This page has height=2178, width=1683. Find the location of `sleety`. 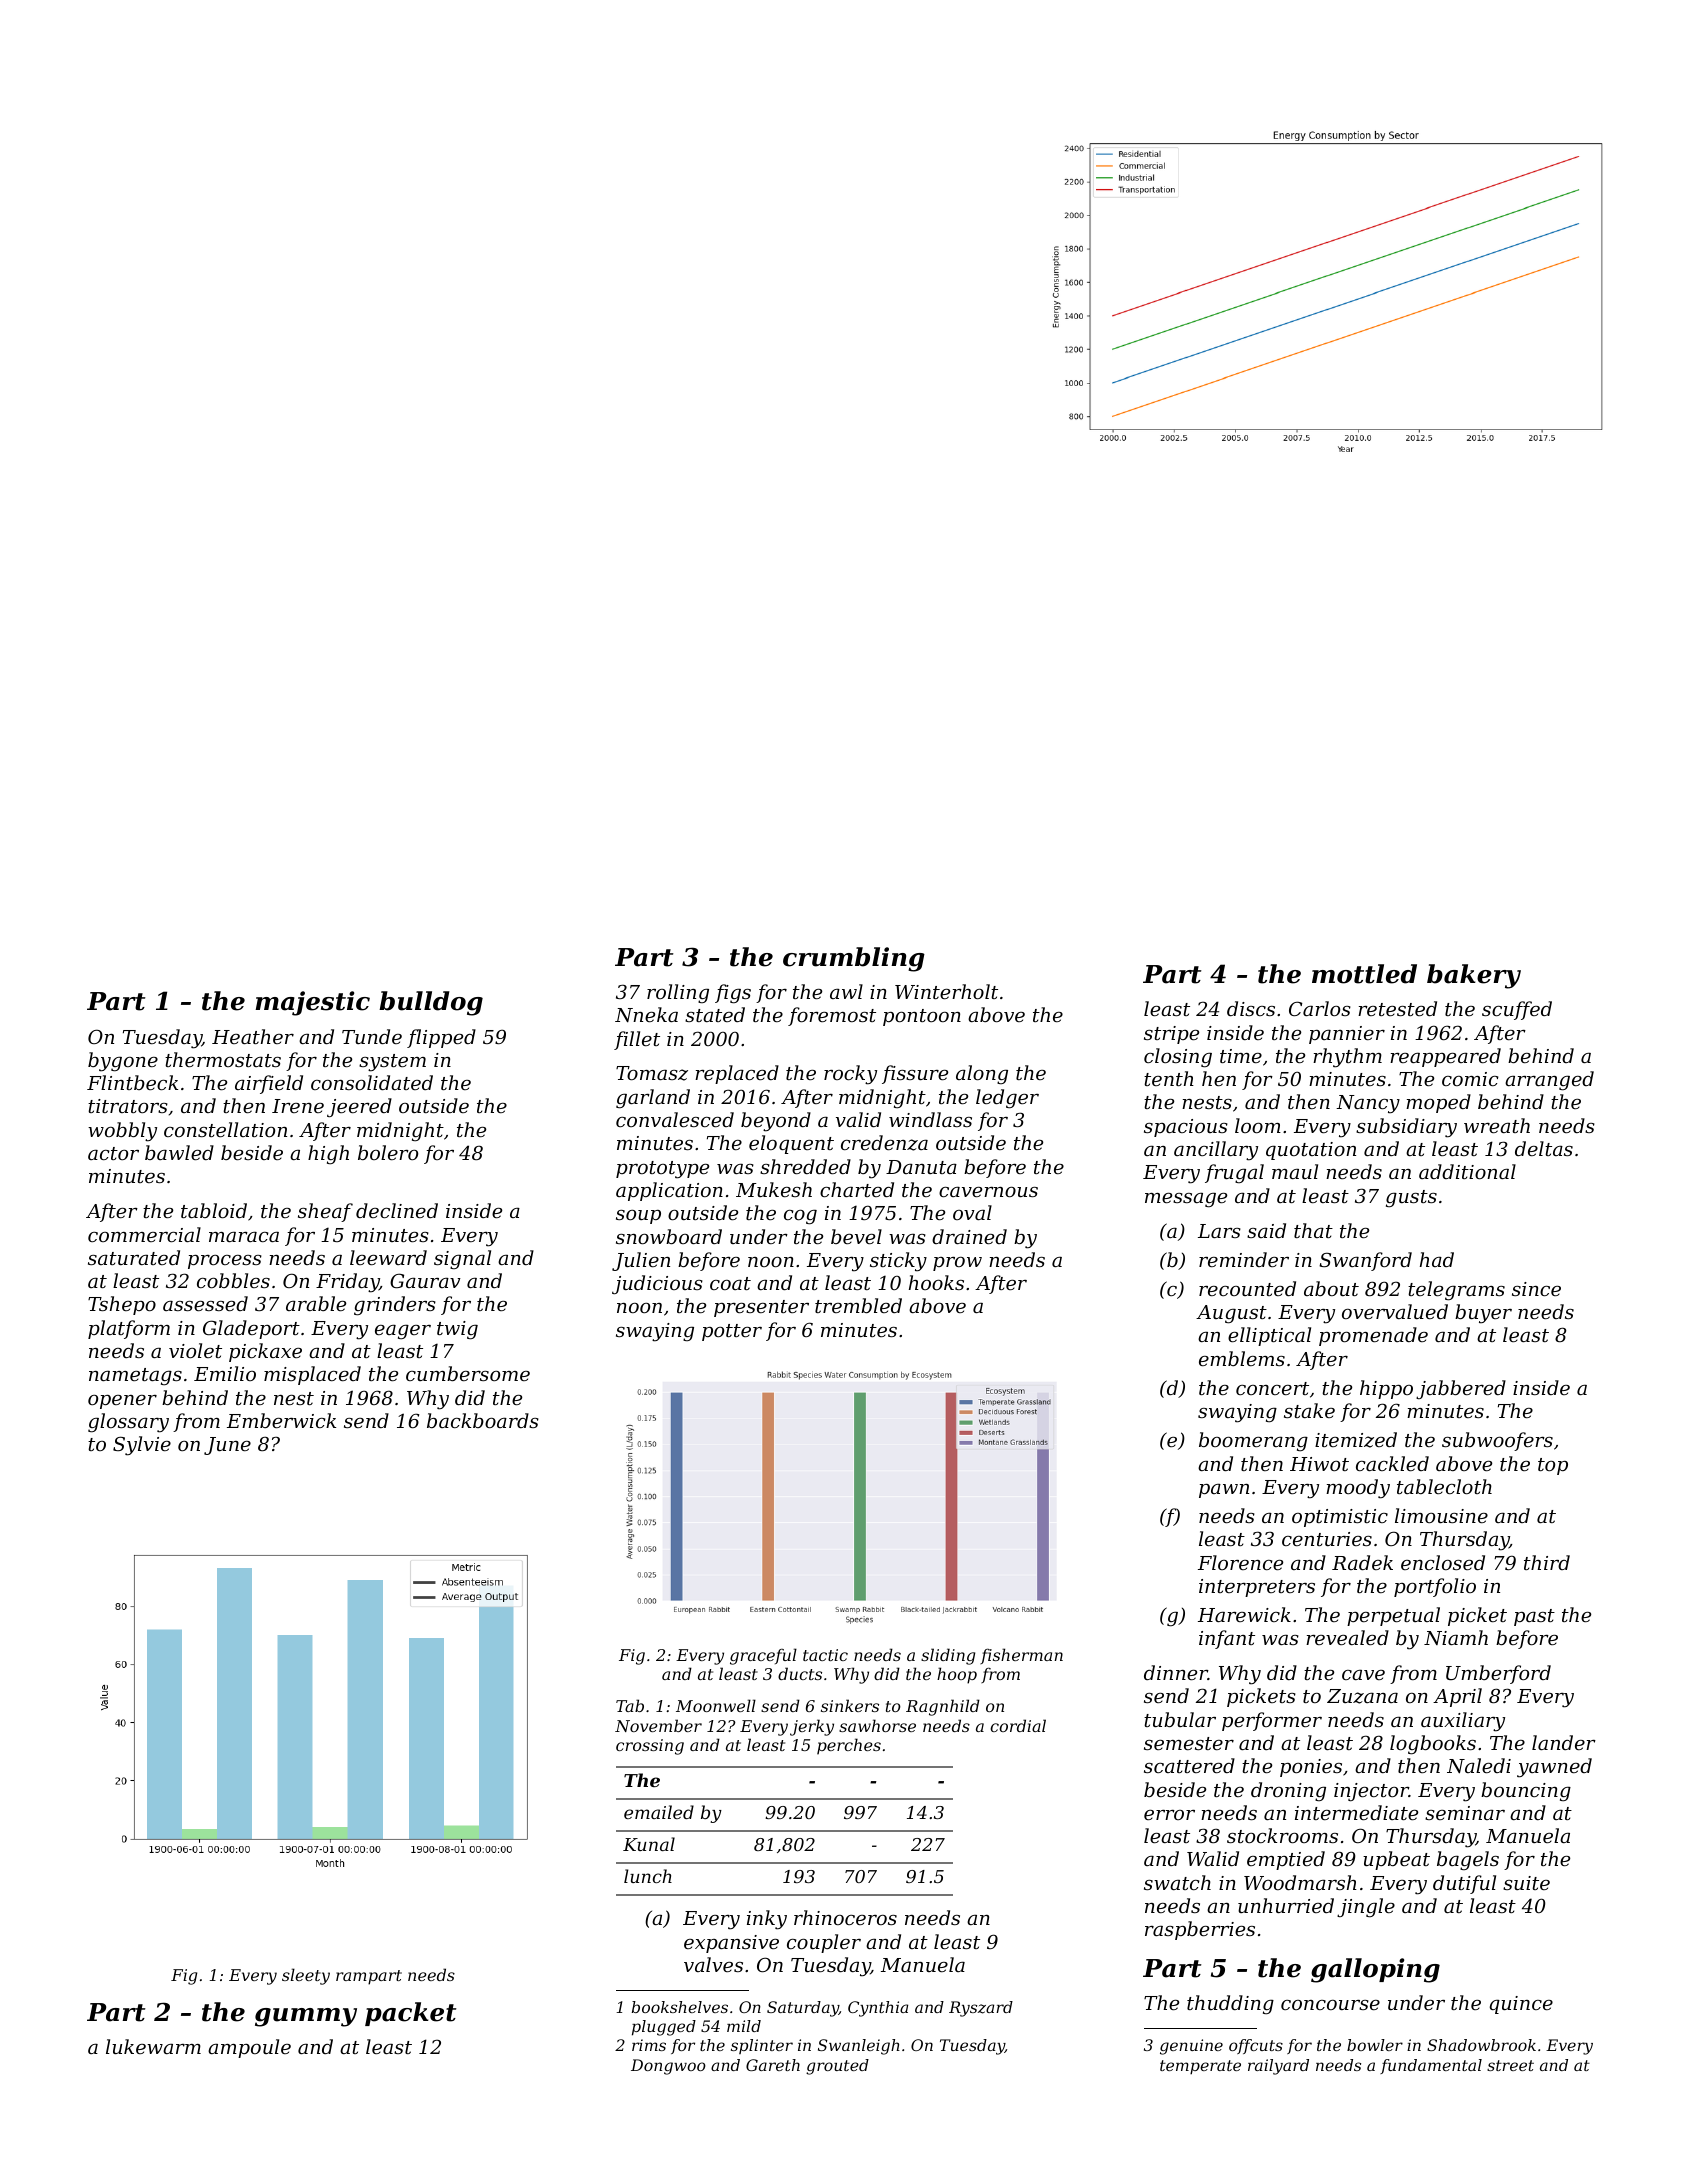

sleety is located at coordinates (306, 1976).
